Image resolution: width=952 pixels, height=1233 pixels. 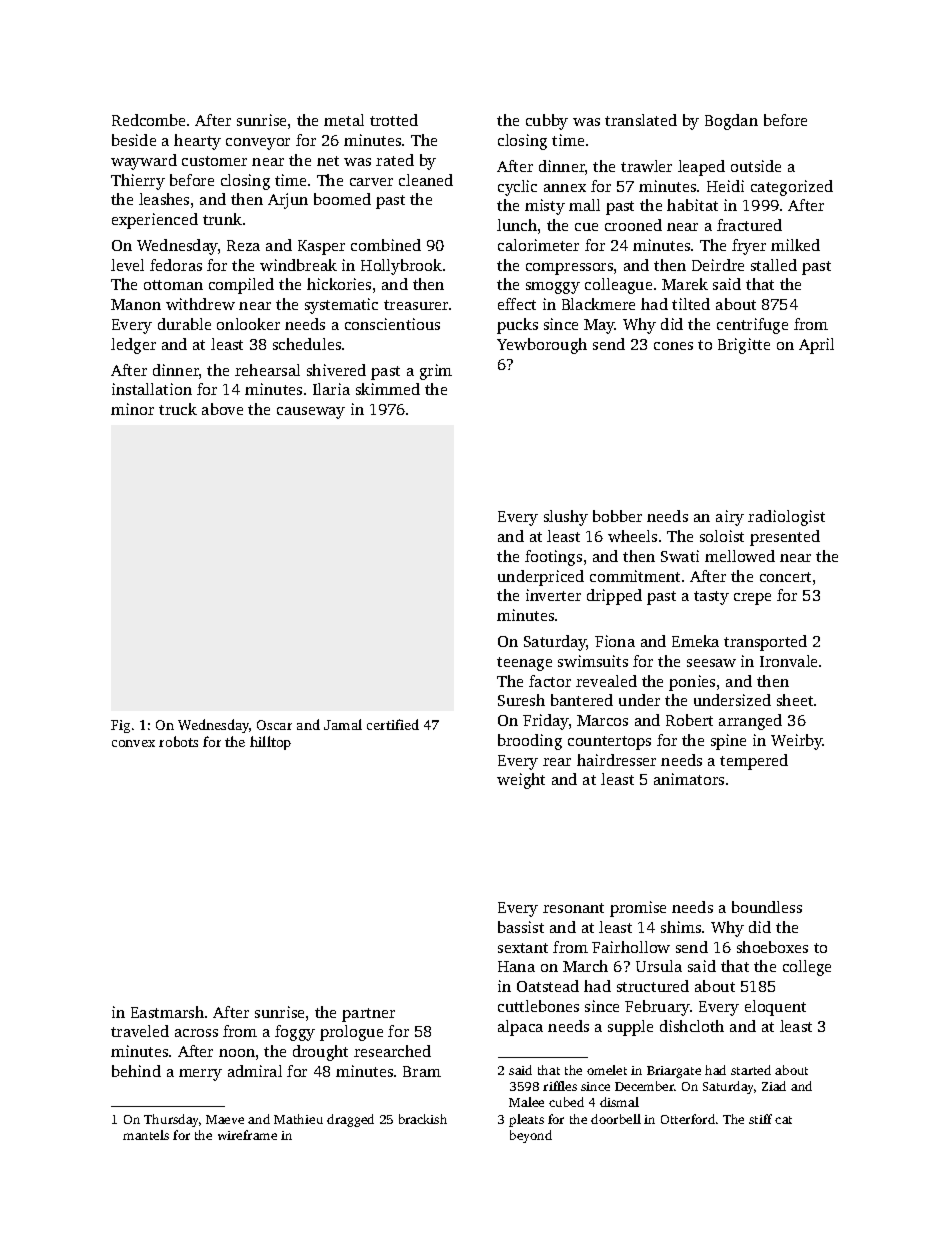 I want to click on convex, so click(x=133, y=743).
